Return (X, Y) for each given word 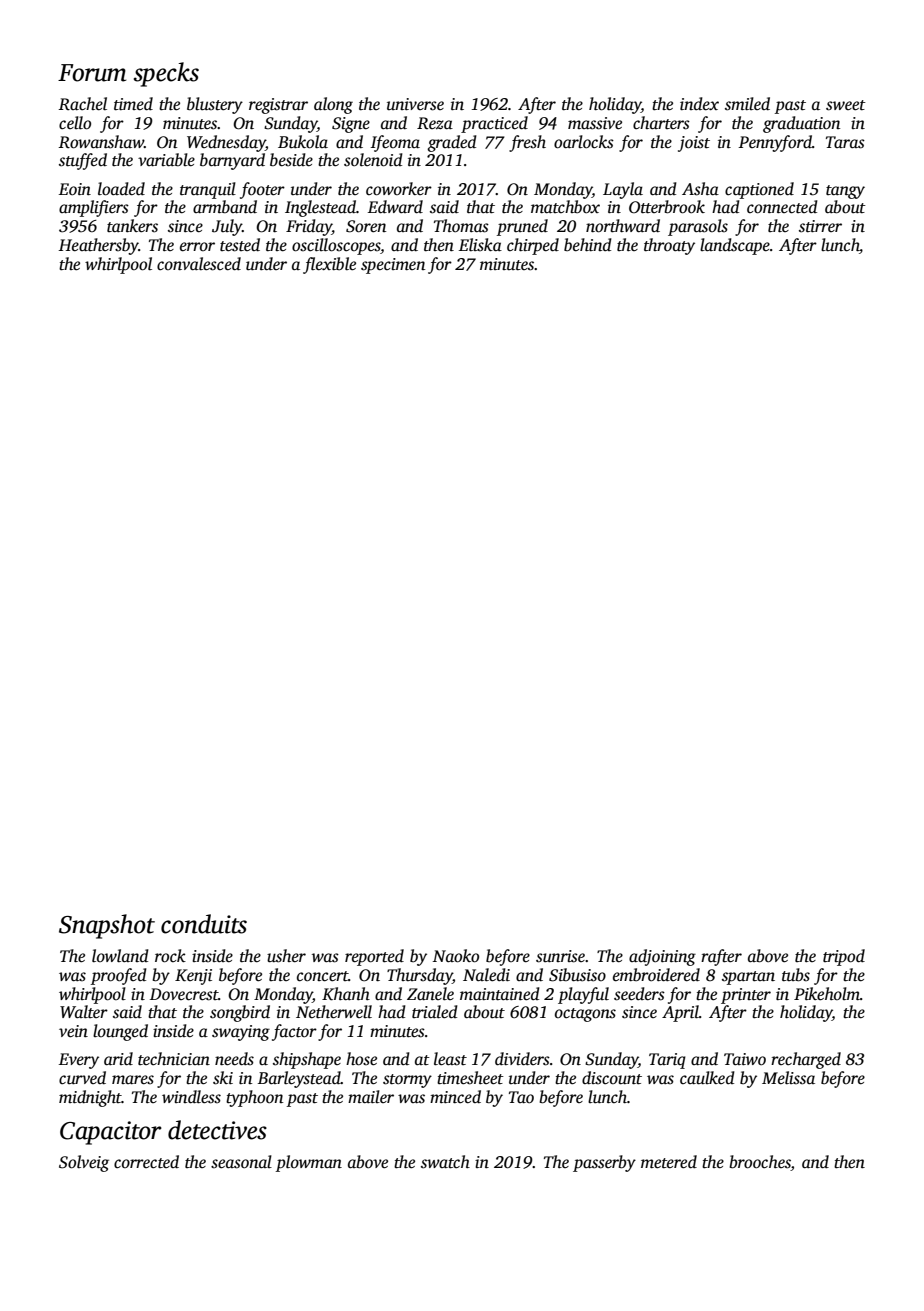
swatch (445, 1162)
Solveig (84, 1163)
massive (595, 123)
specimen (393, 266)
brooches (760, 1163)
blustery (215, 105)
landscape (735, 246)
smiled (747, 104)
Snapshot (107, 926)
